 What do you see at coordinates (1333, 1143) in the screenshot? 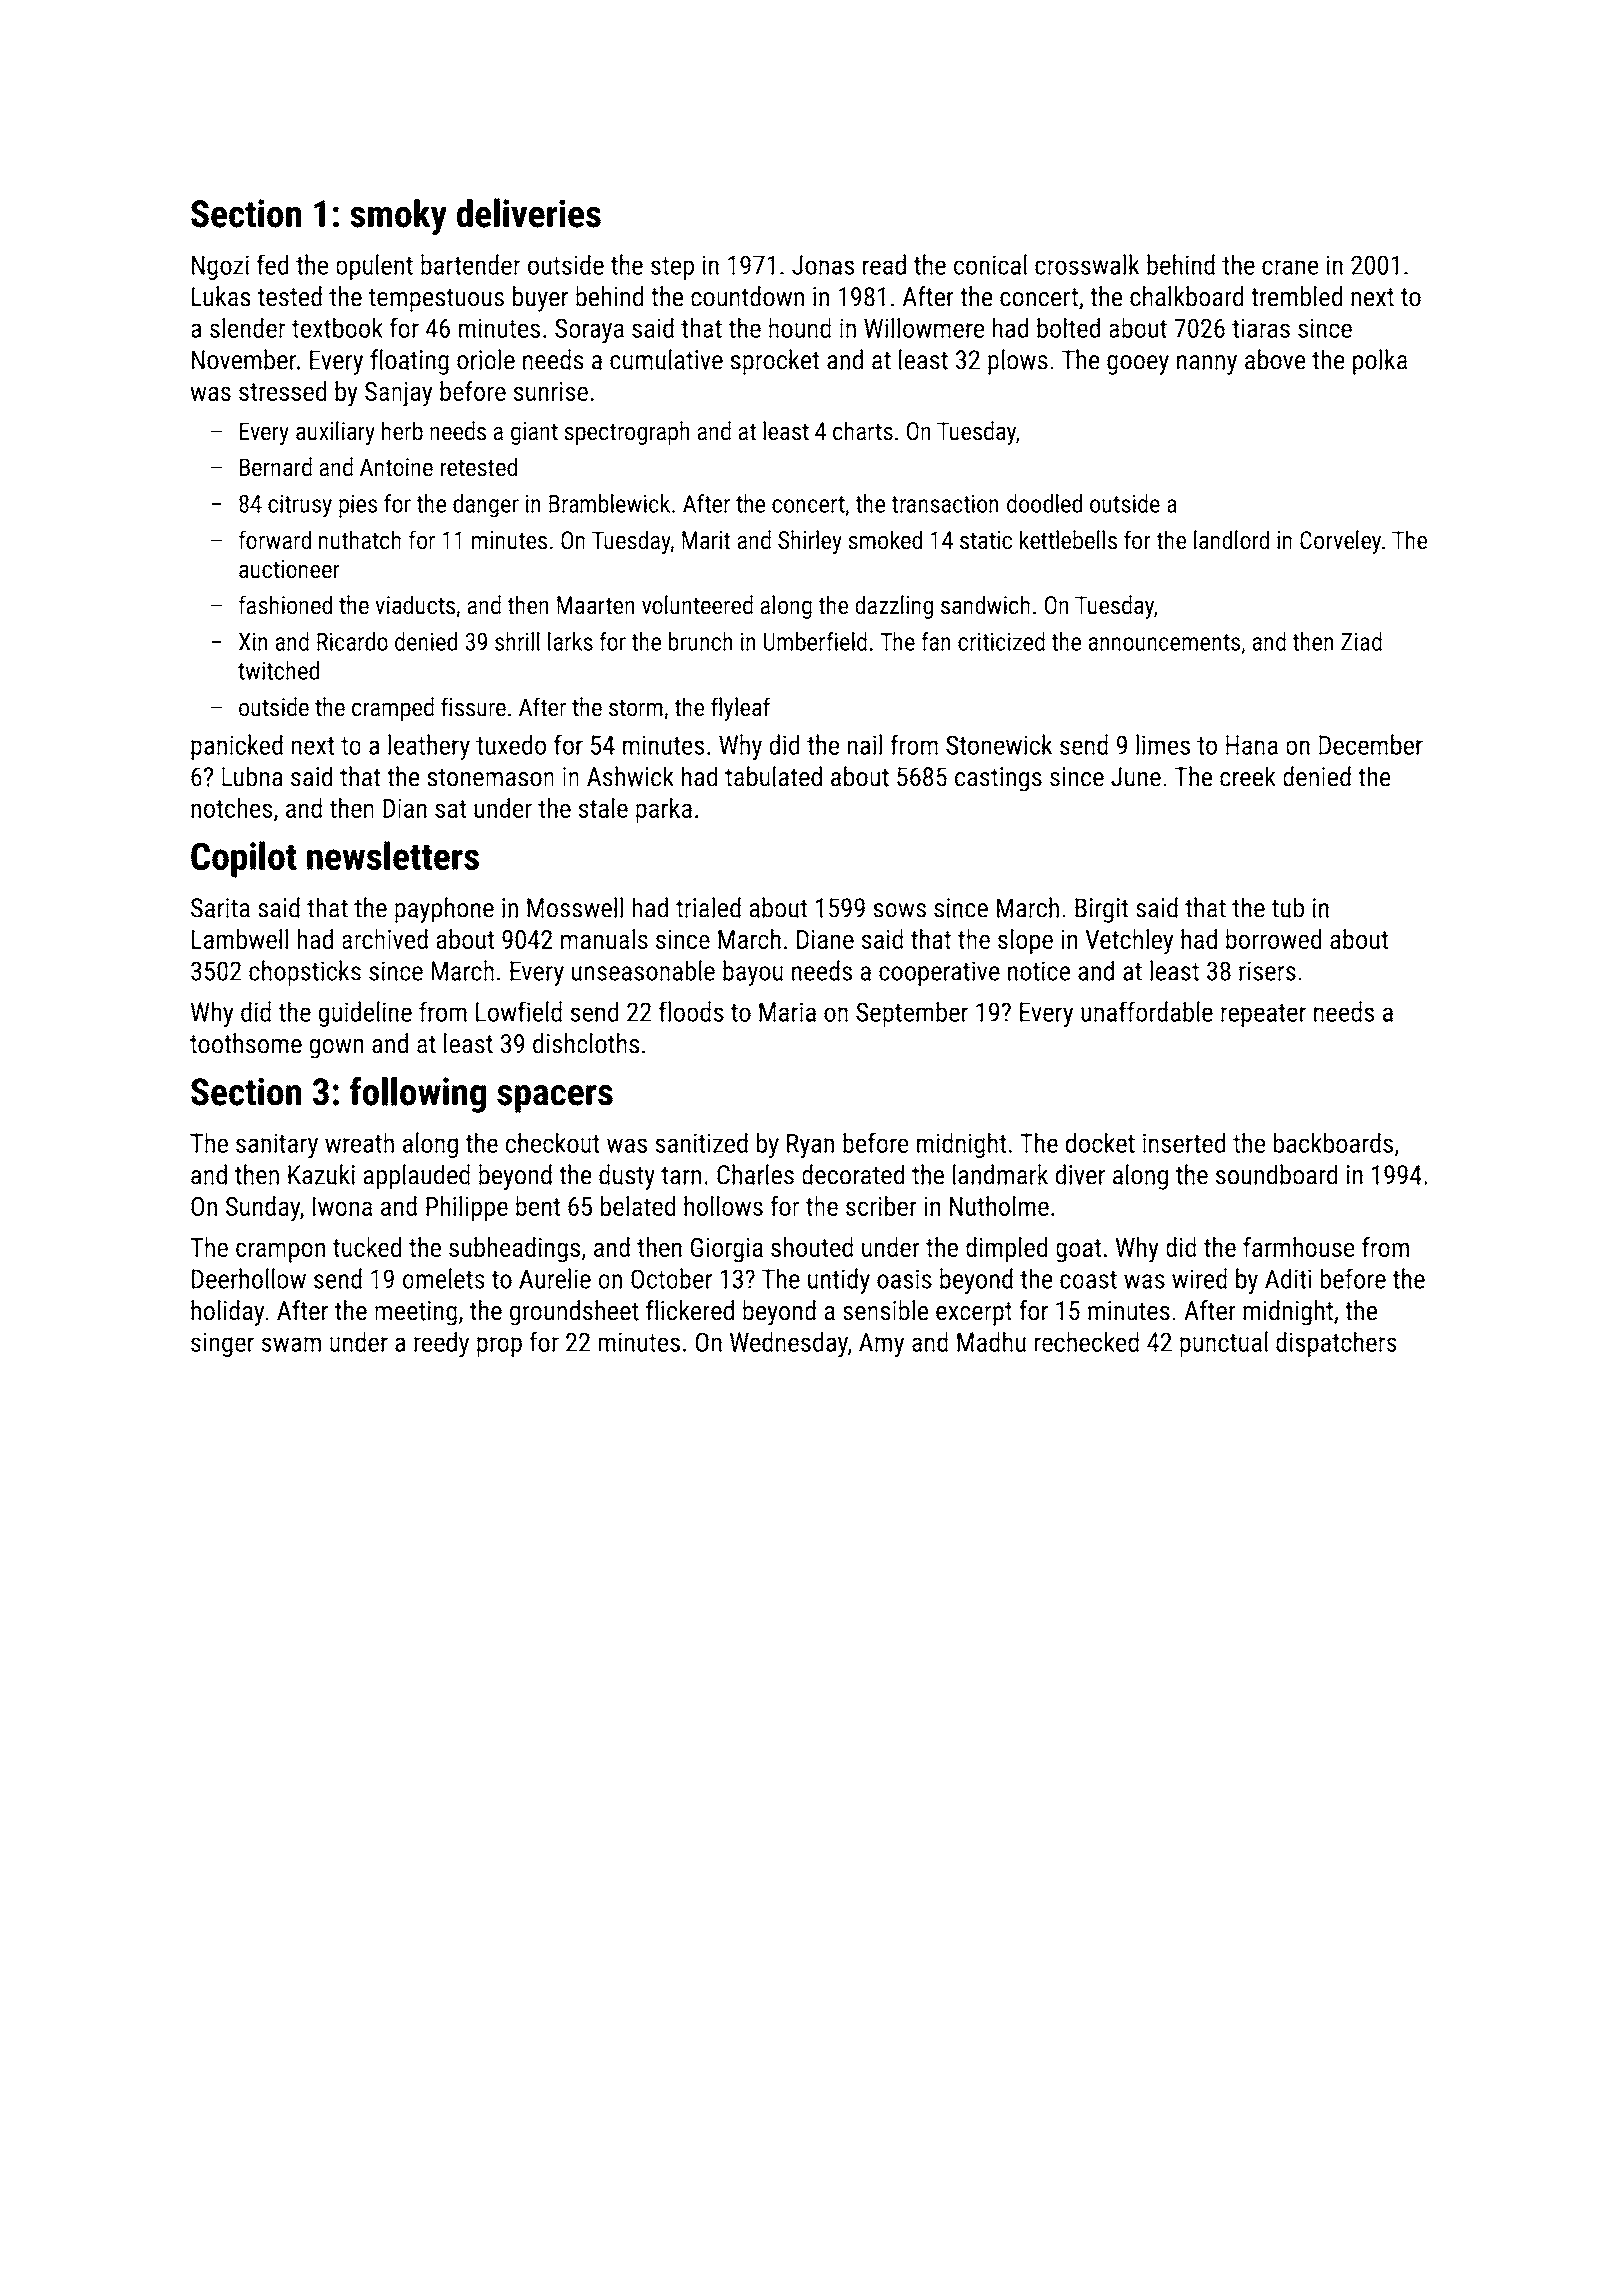
I see `backboards` at bounding box center [1333, 1143].
